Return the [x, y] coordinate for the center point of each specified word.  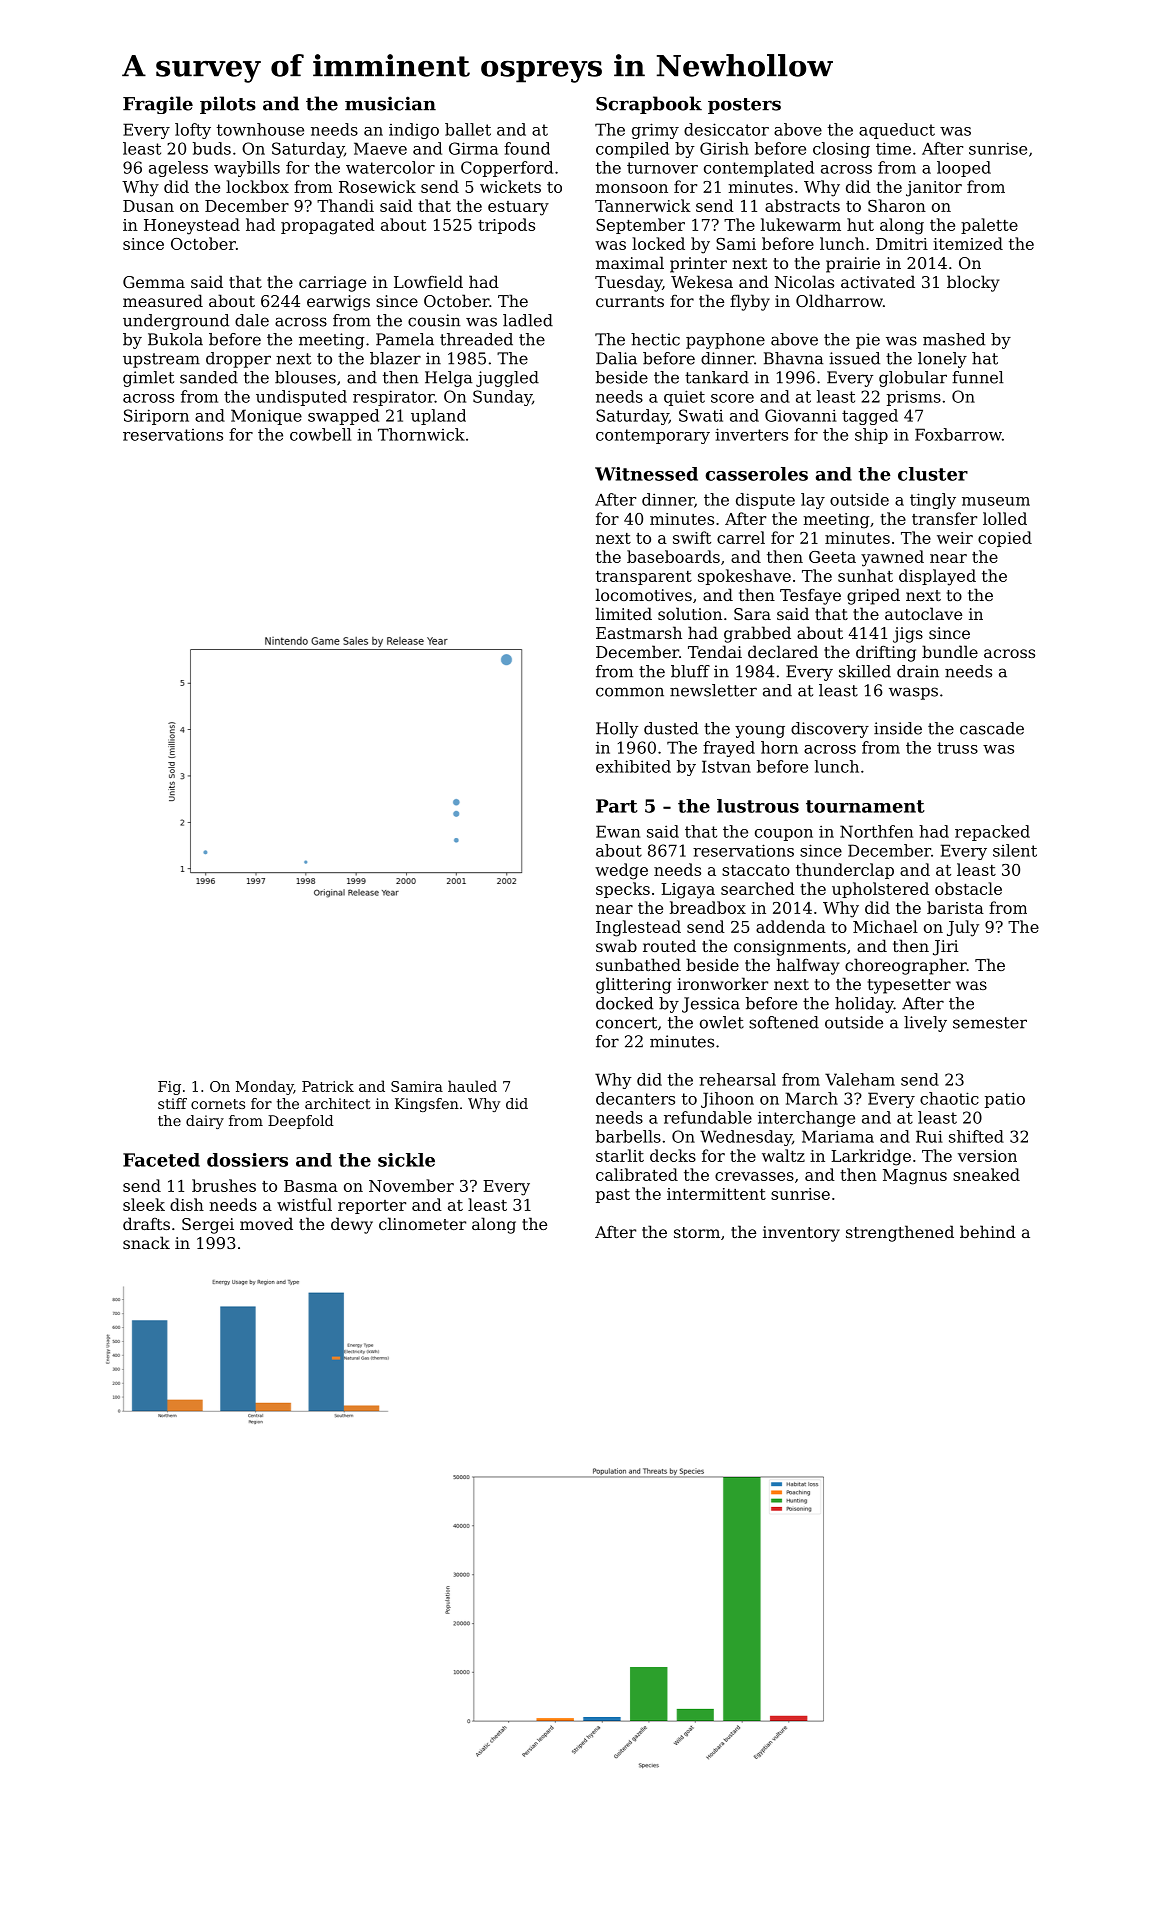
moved [266, 1223]
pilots [228, 105]
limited [624, 613]
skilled [865, 671]
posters [744, 106]
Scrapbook [649, 105]
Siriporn [156, 417]
